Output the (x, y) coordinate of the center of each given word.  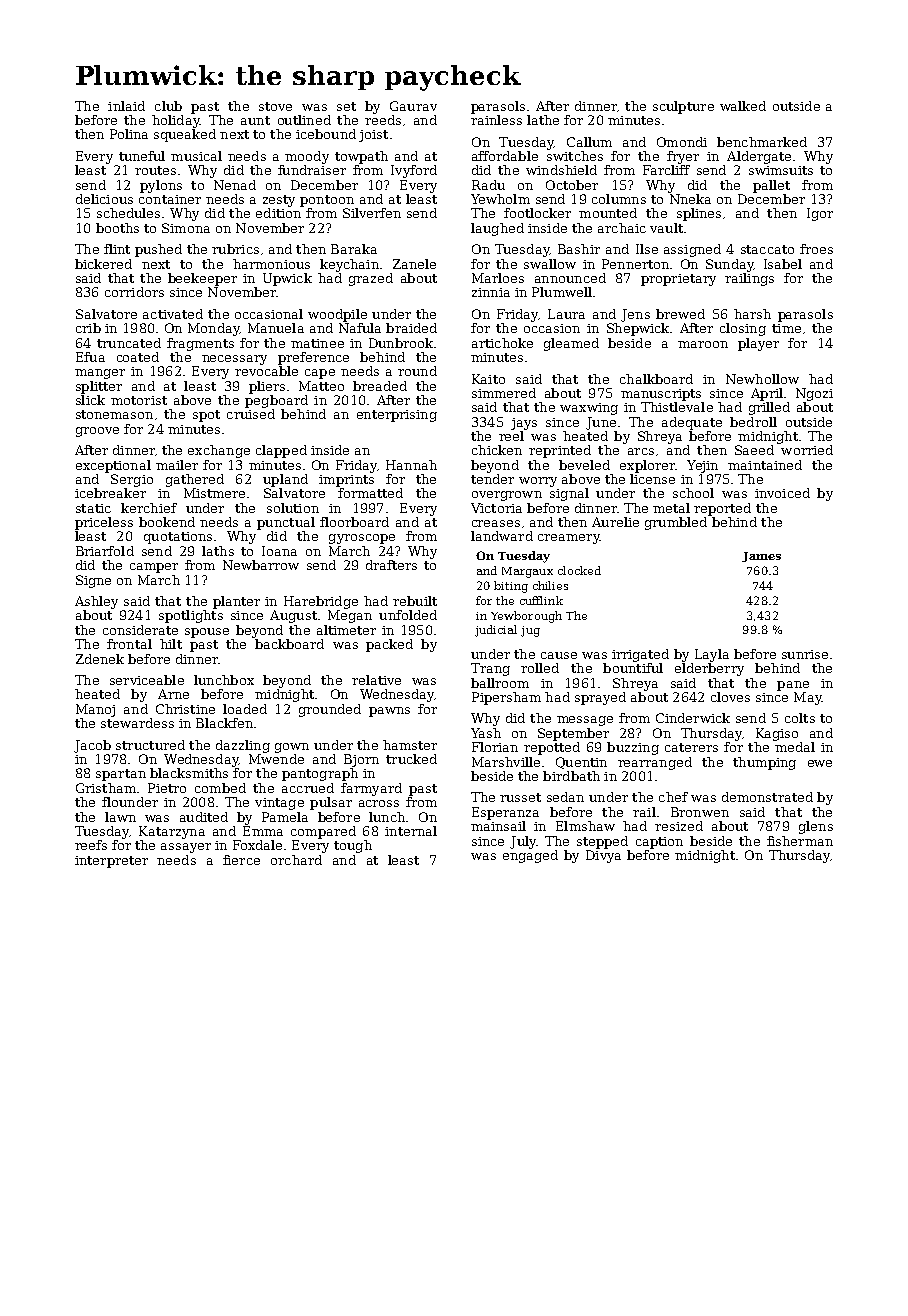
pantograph (320, 774)
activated (173, 314)
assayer (186, 848)
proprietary (678, 280)
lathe (543, 120)
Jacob (92, 746)
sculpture (683, 107)
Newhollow (762, 379)
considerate (140, 630)
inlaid (126, 106)
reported (722, 509)
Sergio (132, 480)
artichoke (502, 343)
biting (511, 587)
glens (816, 827)
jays (524, 424)
